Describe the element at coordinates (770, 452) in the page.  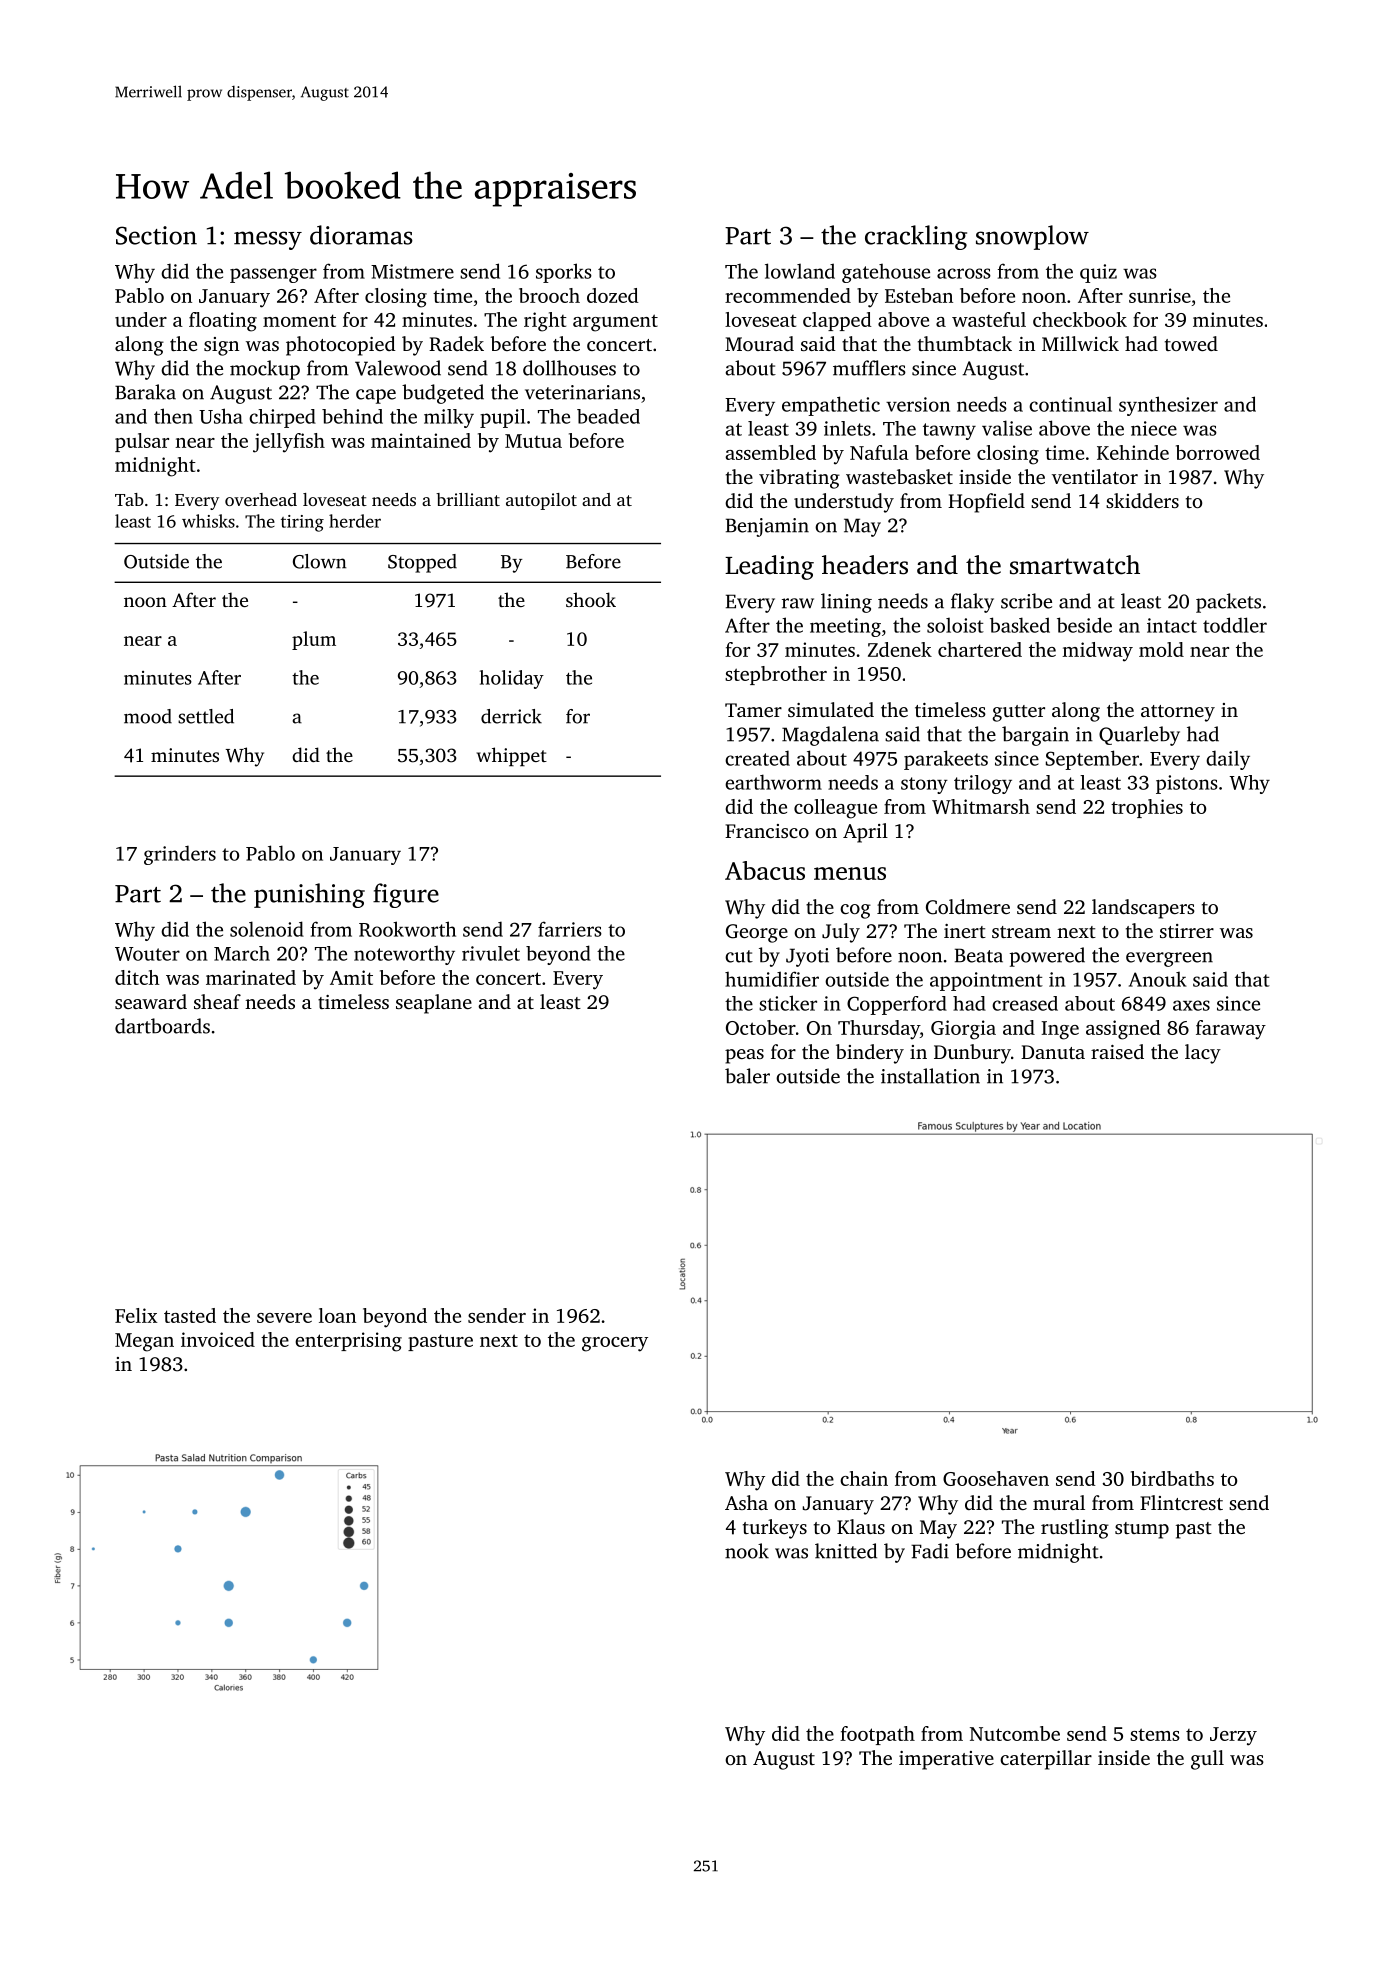
I see `assembled` at that location.
